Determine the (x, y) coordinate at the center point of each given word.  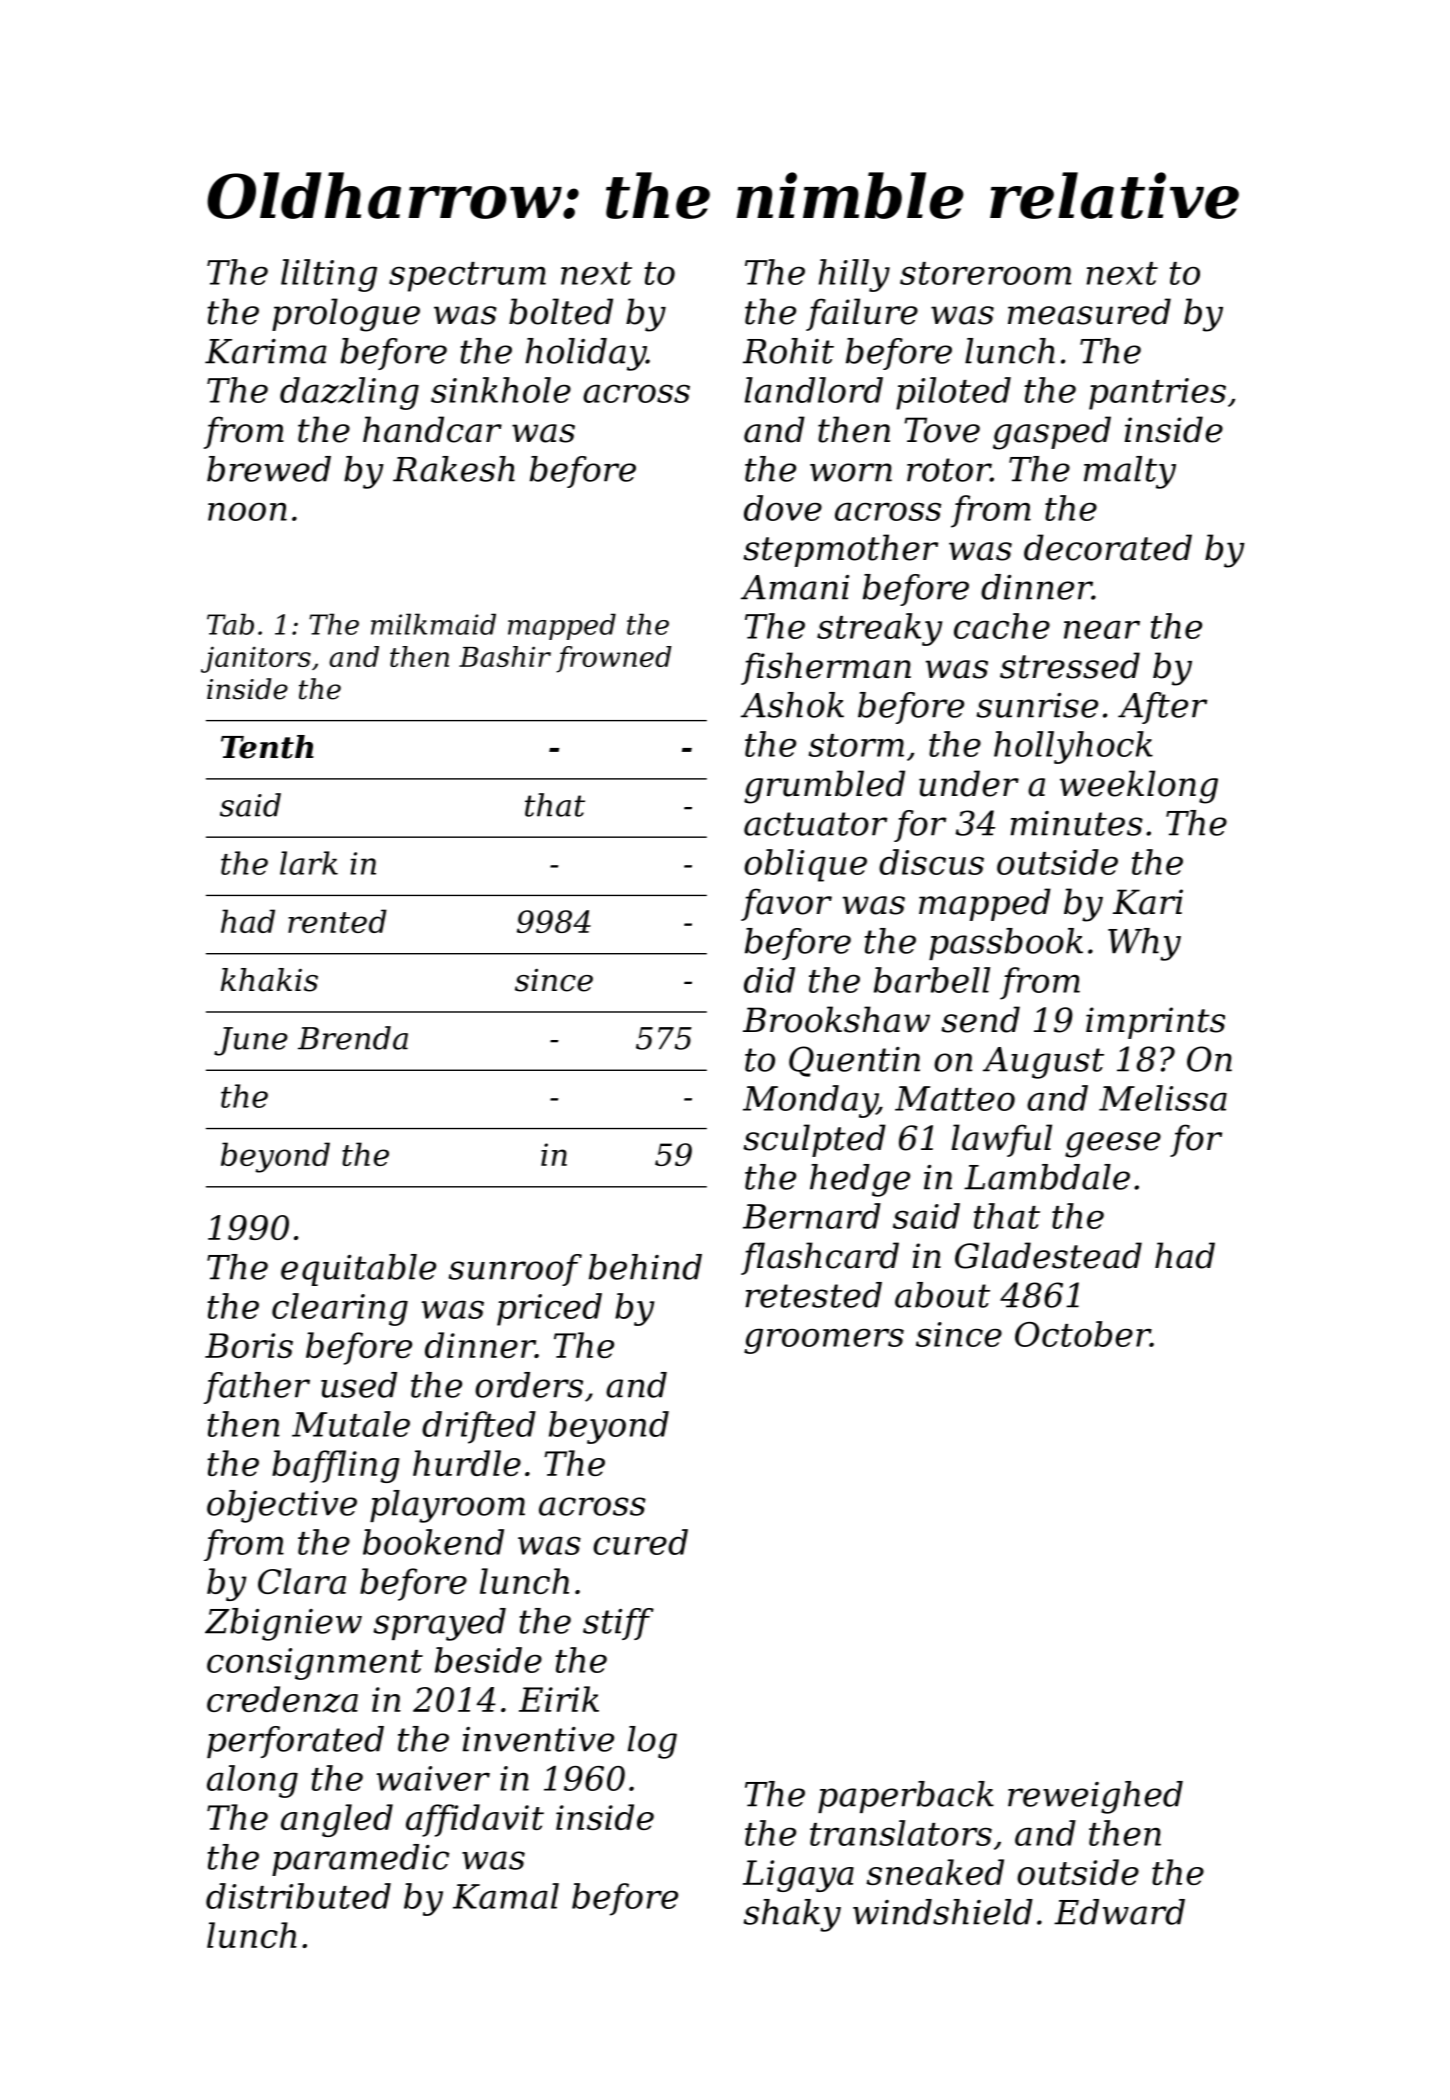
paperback (906, 1797)
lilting (329, 275)
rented (337, 921)
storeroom (985, 273)
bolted (561, 311)
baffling (335, 1466)
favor (786, 904)
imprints (1155, 1023)
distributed (298, 1896)
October (1083, 1334)
